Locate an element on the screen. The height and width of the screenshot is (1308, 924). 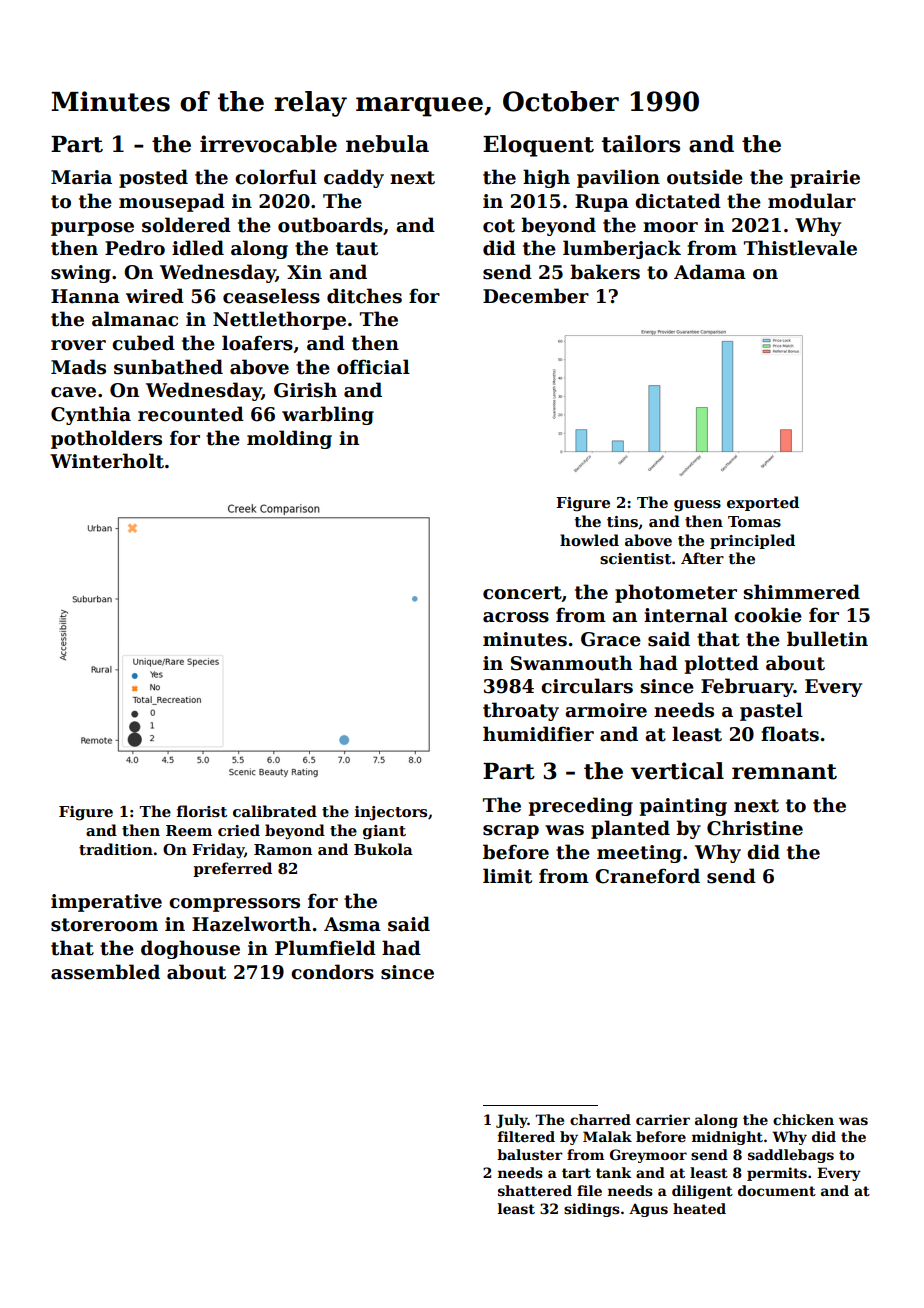
assembled is located at coordinates (105, 972).
